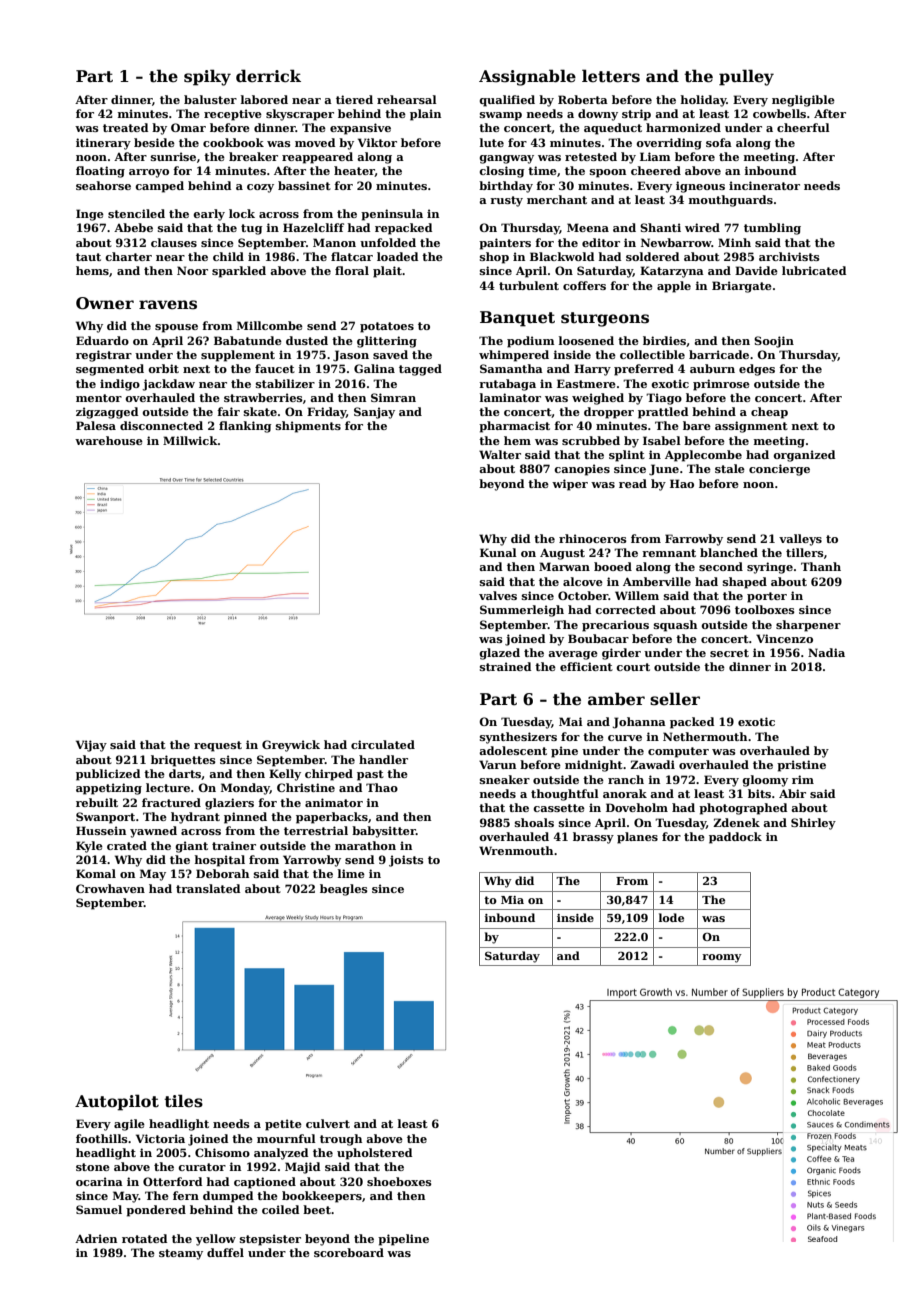 Image resolution: width=924 pixels, height=1308 pixels. I want to click on peninsula, so click(392, 215).
